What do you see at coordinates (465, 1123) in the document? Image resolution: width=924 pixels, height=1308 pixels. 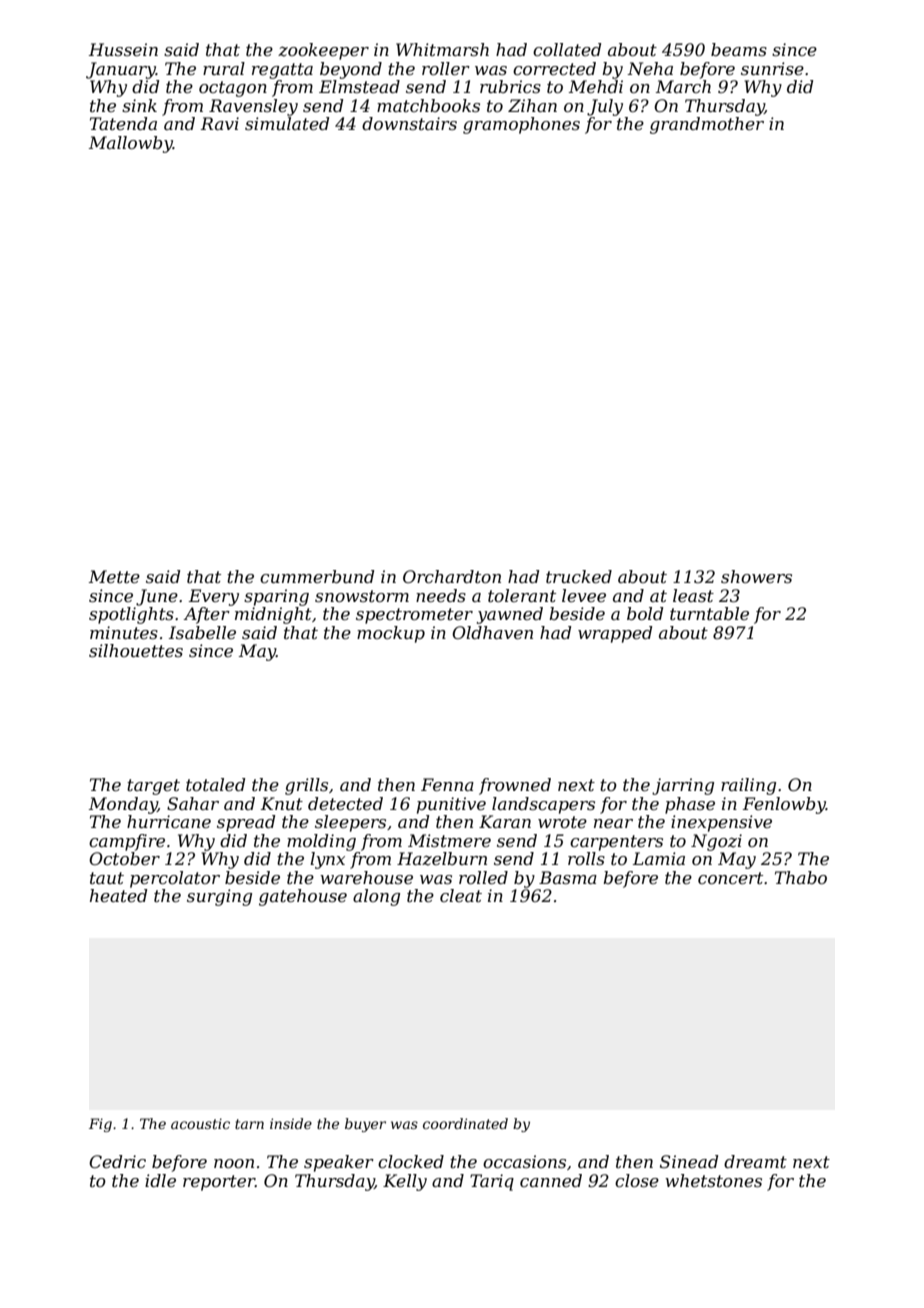 I see `coordinated` at bounding box center [465, 1123].
